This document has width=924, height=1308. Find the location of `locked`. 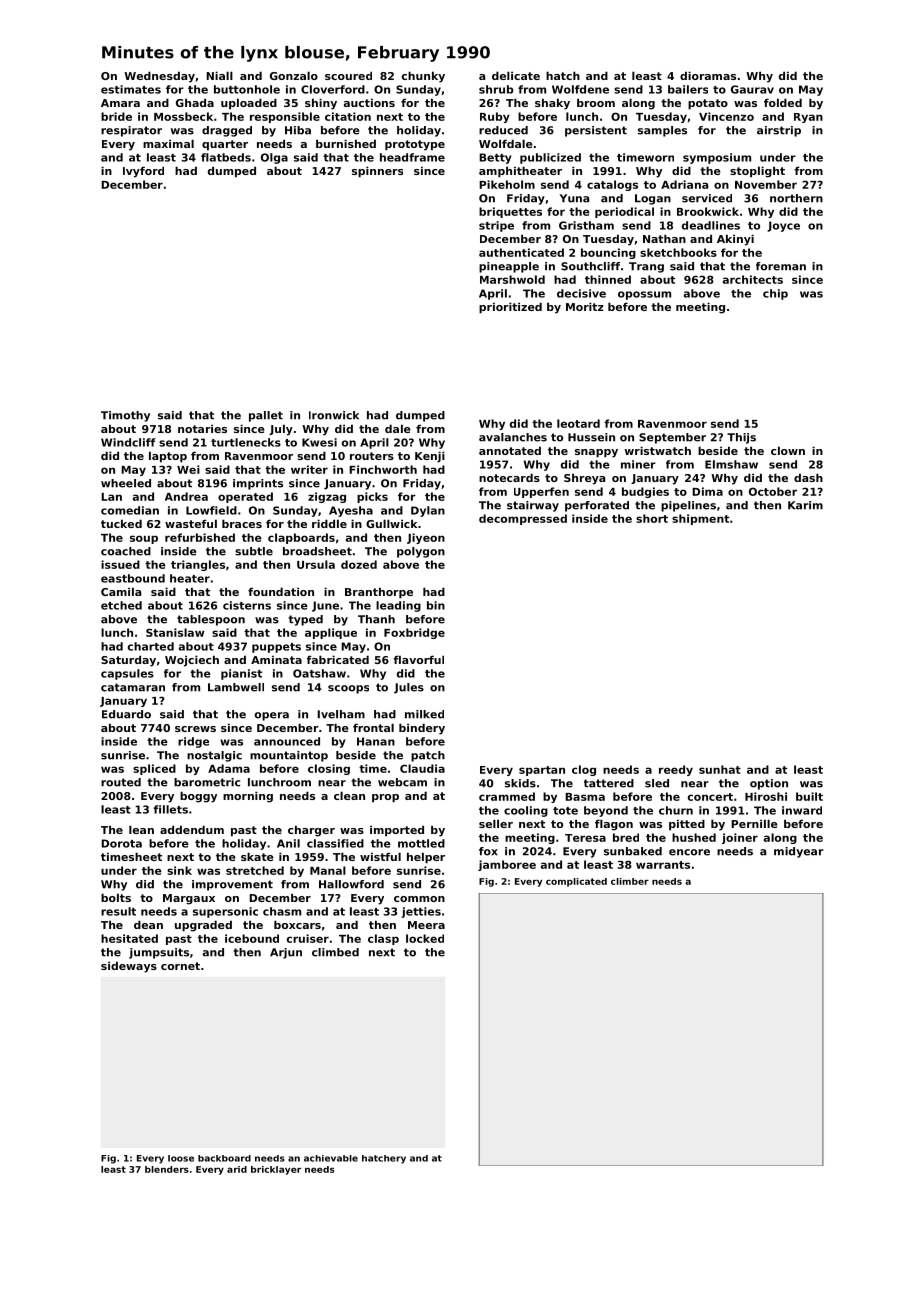

locked is located at coordinates (425, 938).
